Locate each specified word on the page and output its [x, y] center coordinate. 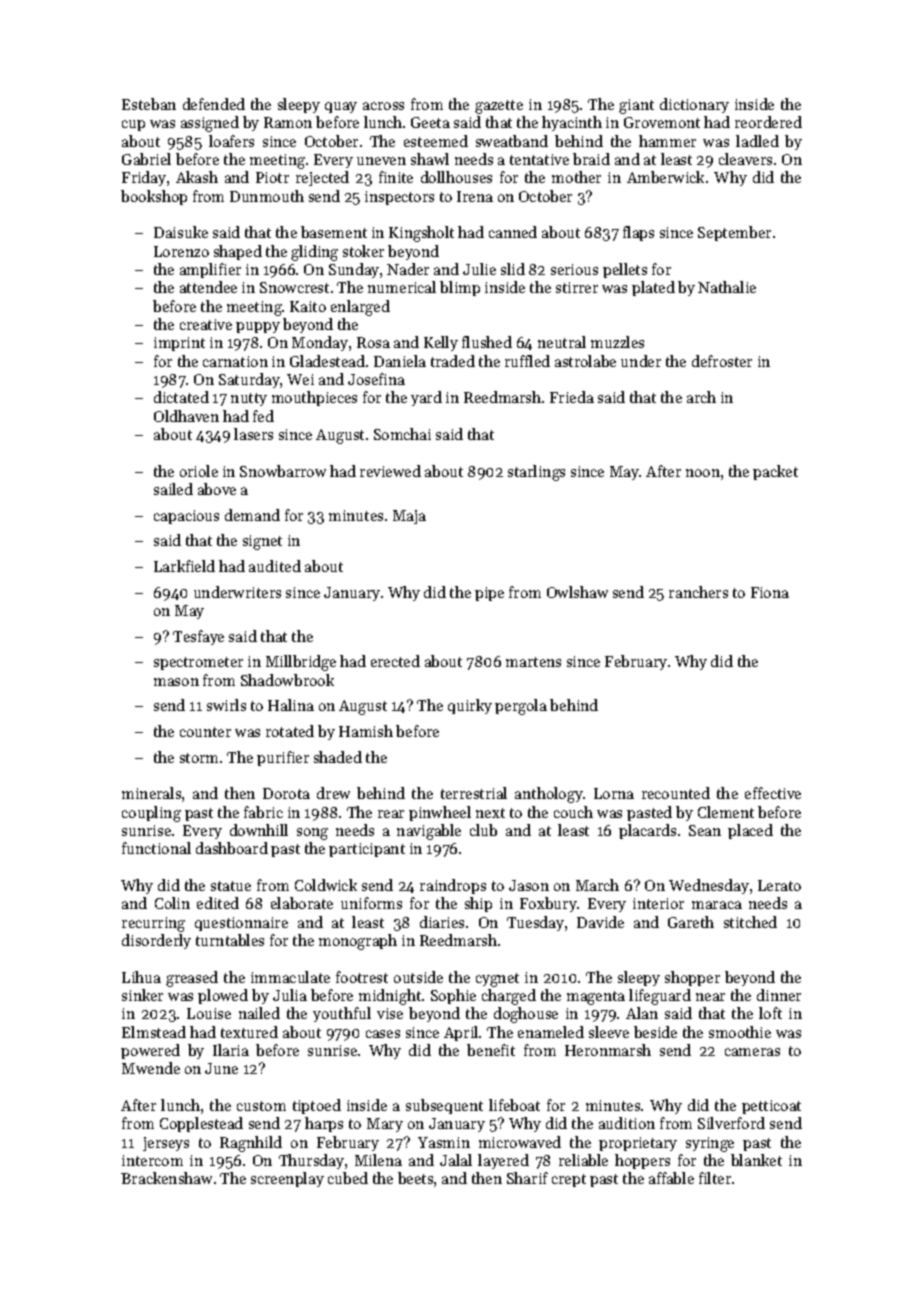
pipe [489, 594]
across [383, 106]
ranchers [698, 592]
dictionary [694, 105]
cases [383, 1034]
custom [261, 1106]
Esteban [149, 104]
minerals [151, 793]
